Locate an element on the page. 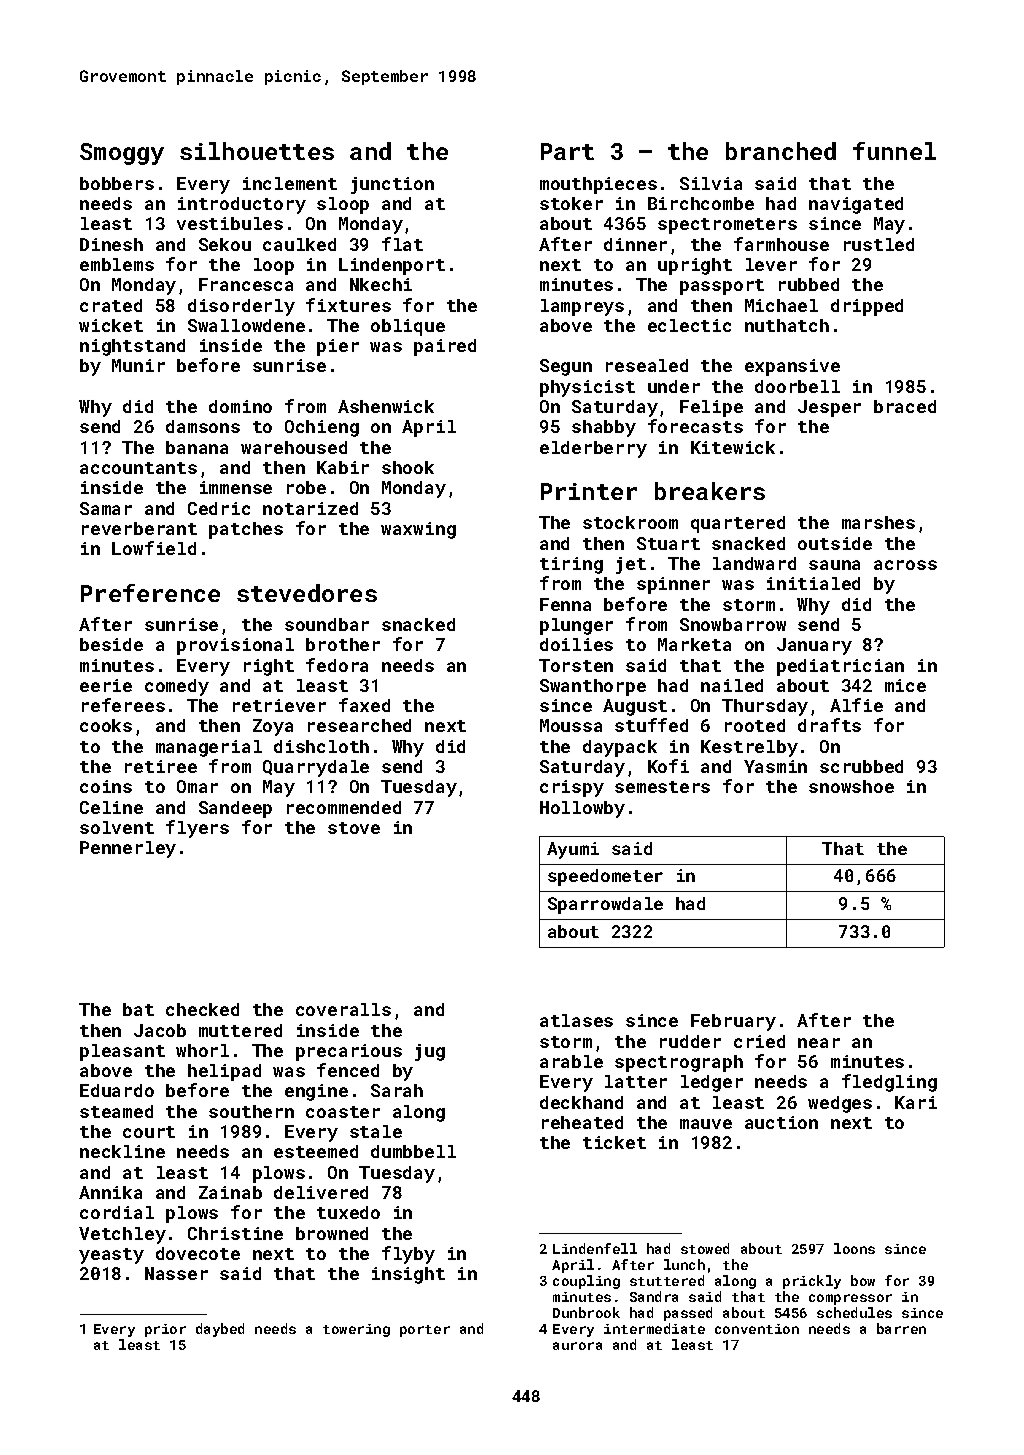 The width and height of the page is (1024, 1455). porter is located at coordinates (425, 1331).
